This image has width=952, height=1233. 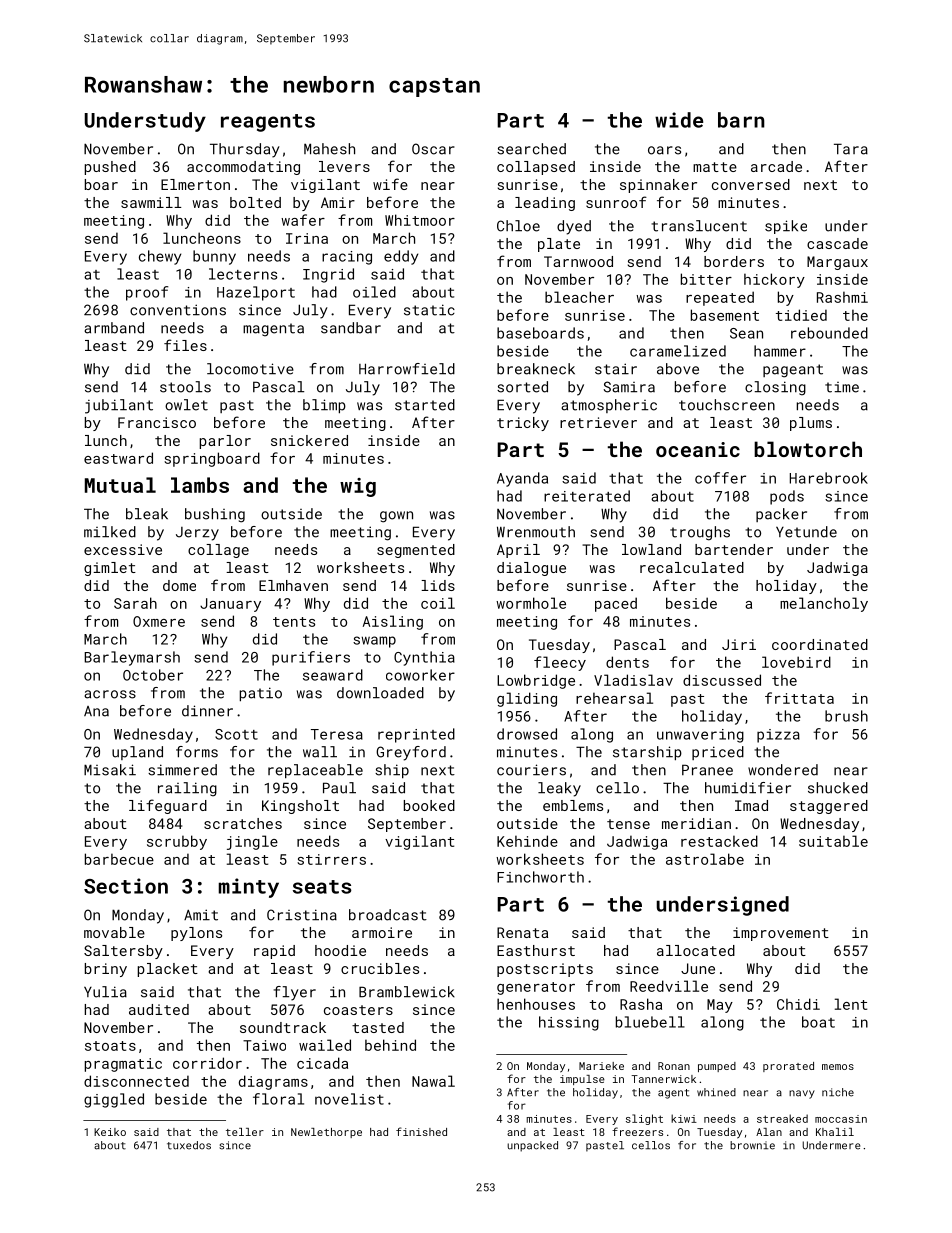 What do you see at coordinates (801, 315) in the image?
I see `tidied` at bounding box center [801, 315].
